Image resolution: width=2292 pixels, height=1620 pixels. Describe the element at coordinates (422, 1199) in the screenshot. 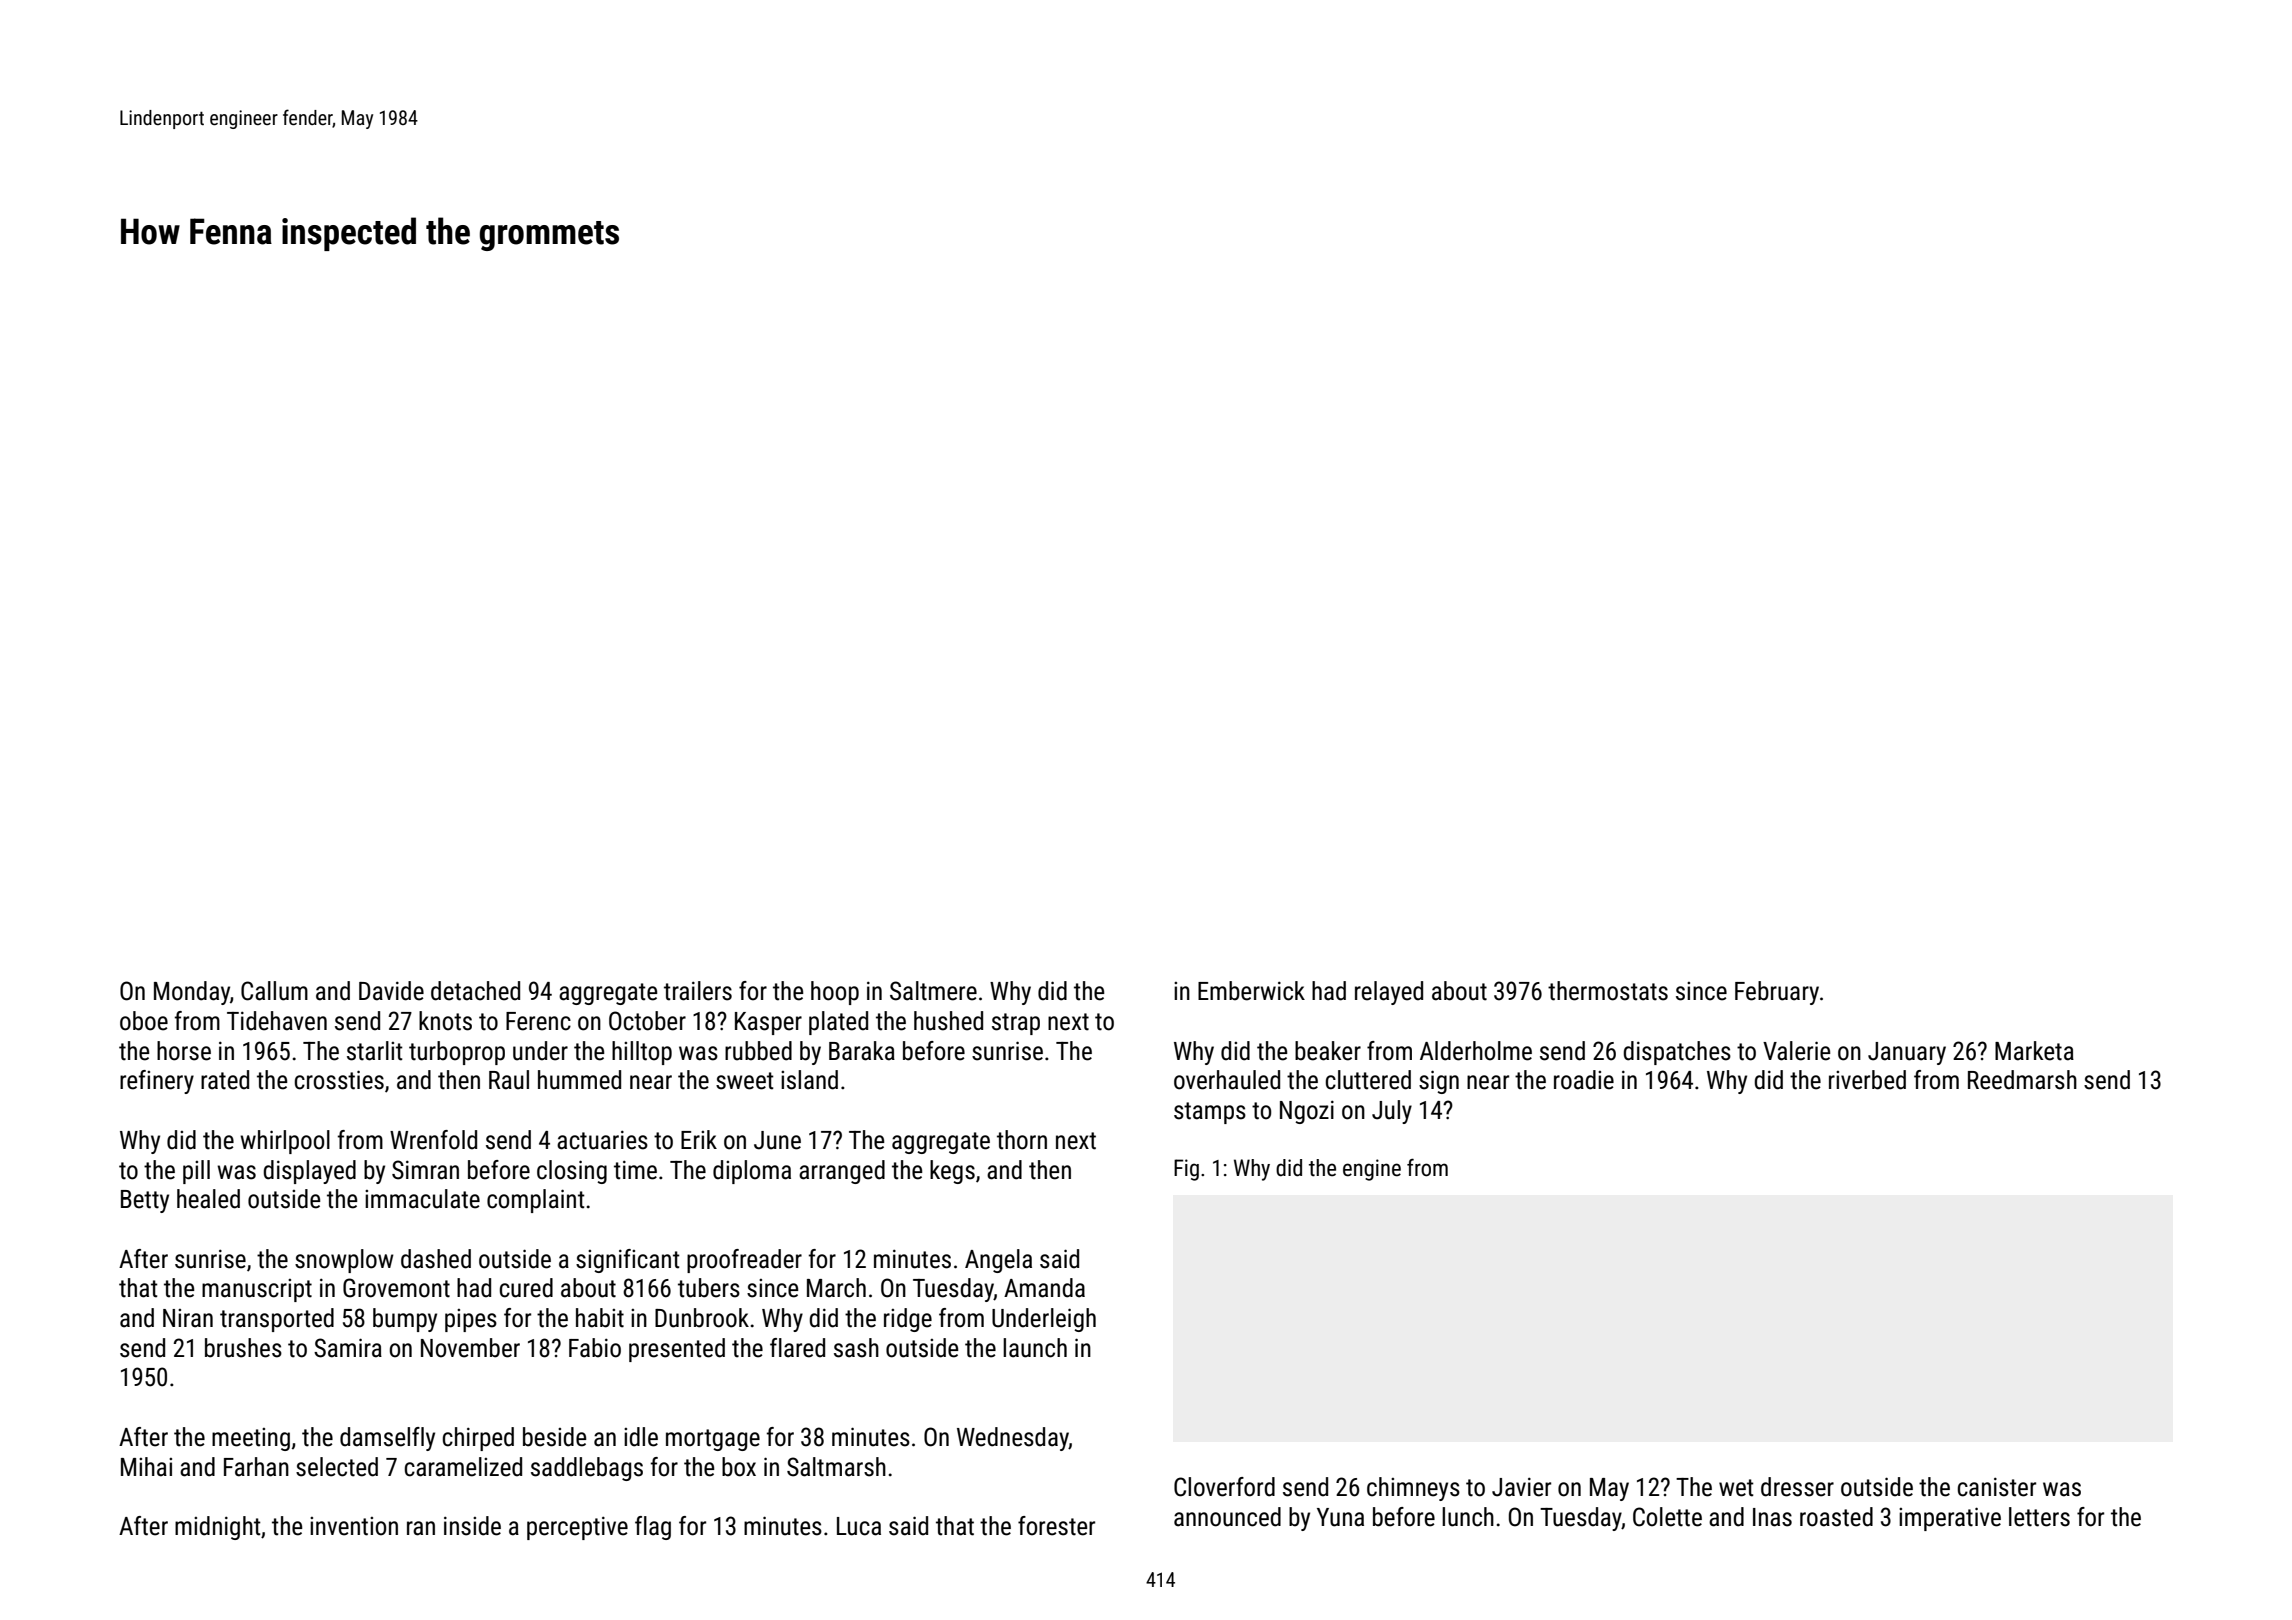

I see `immaculate` at that location.
